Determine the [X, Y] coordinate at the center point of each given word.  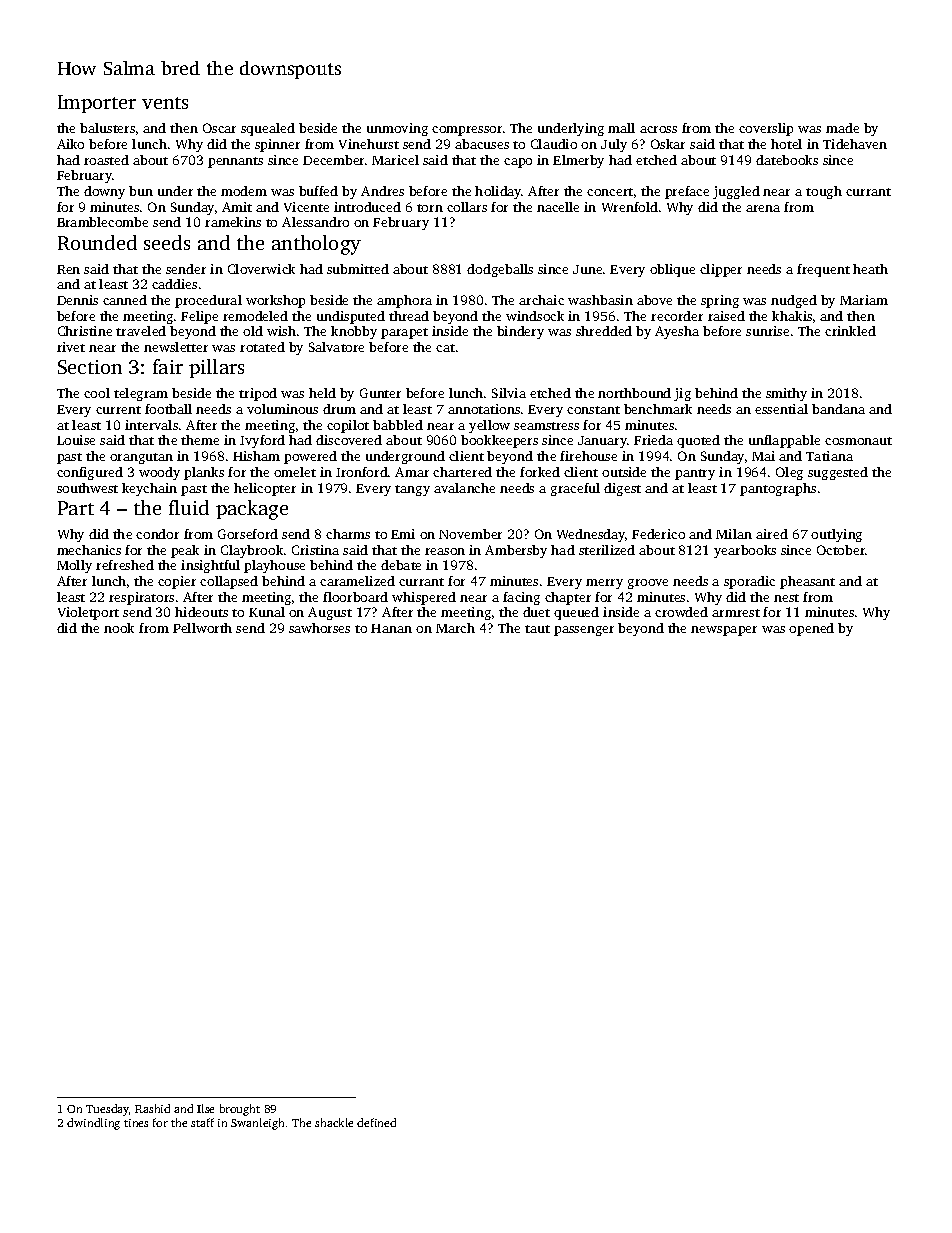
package [252, 510]
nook [119, 628]
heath [870, 269]
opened [811, 629]
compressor [467, 131]
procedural [208, 301]
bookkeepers [499, 441]
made [842, 128]
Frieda [653, 440]
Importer [97, 104]
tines [136, 1123]
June [587, 269]
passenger [584, 631]
